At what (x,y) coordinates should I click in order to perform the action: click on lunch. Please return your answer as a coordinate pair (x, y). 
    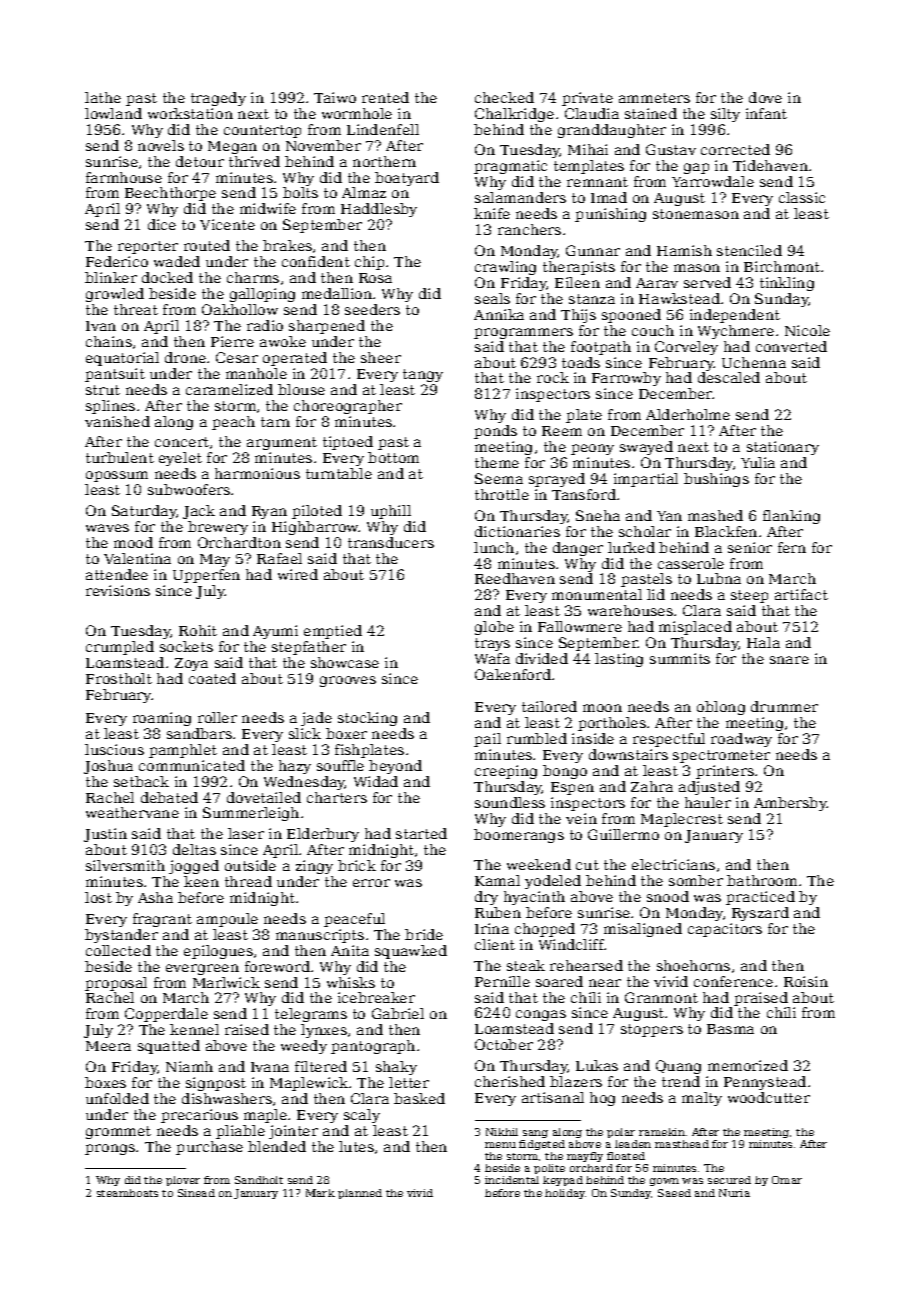
    Looking at the image, I should click on (494, 547).
